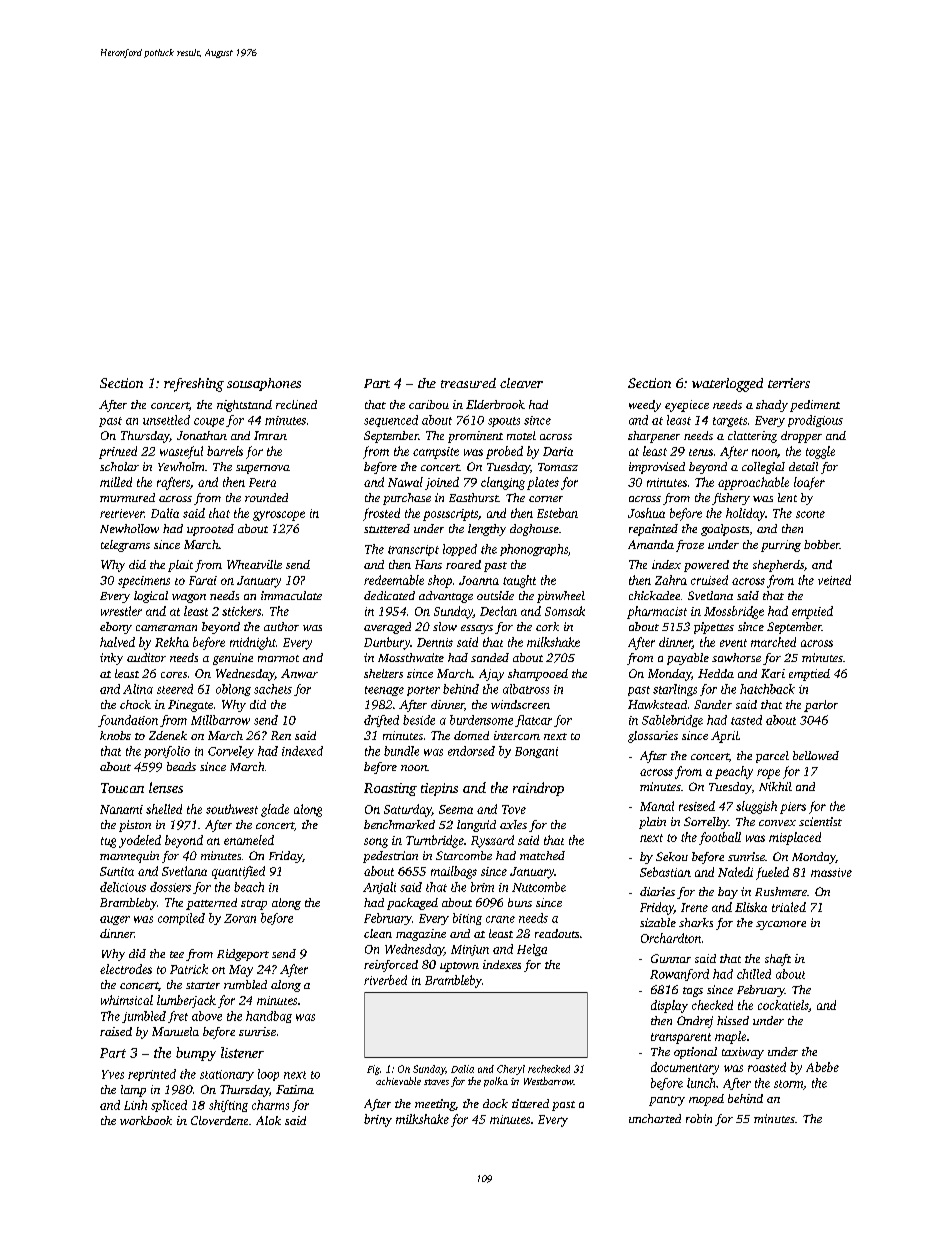 This screenshot has width=952, height=1233. What do you see at coordinates (135, 1105) in the screenshot?
I see `Linh` at bounding box center [135, 1105].
